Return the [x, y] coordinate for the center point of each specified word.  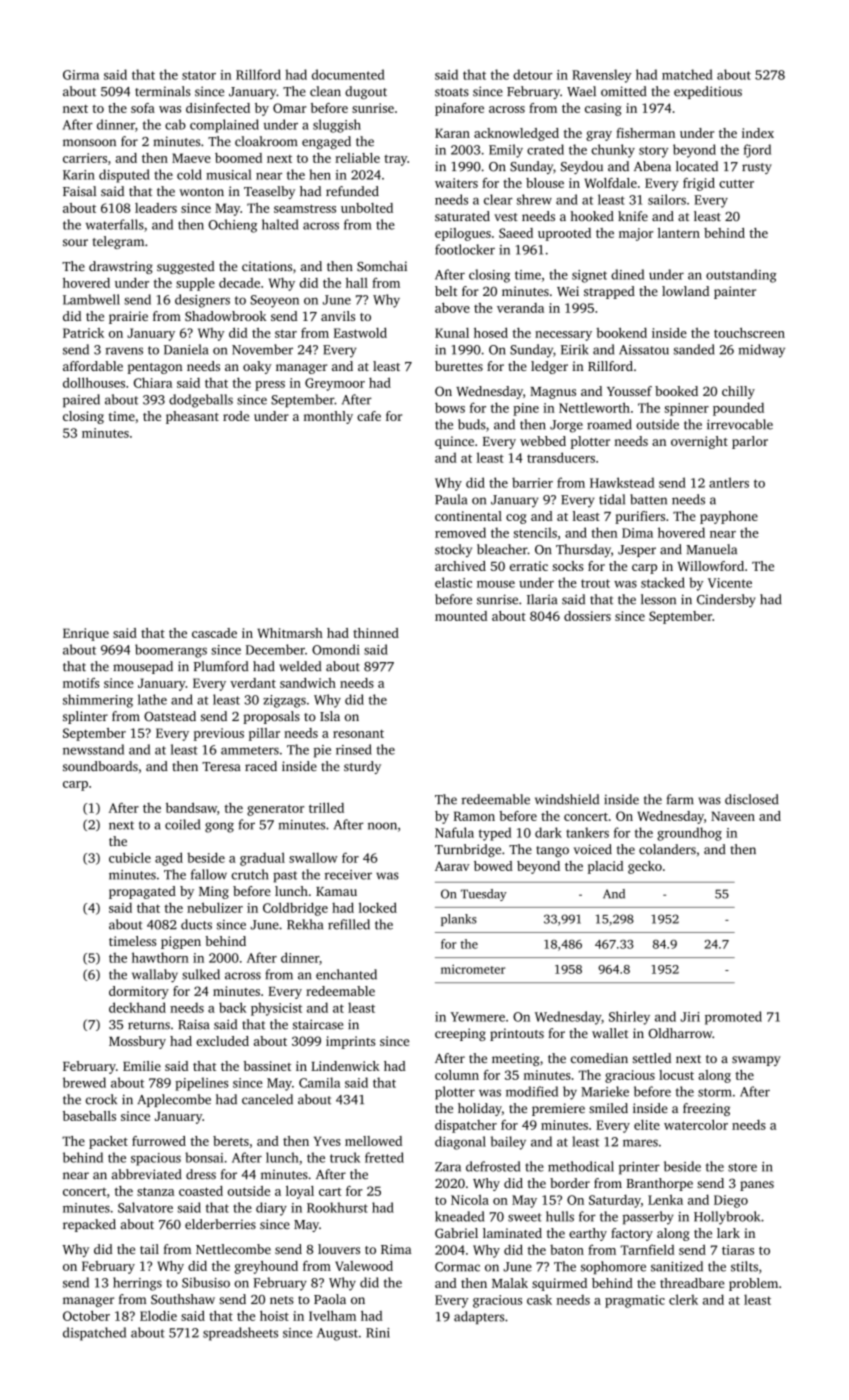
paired [81, 401]
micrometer [473, 969]
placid [606, 867]
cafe [369, 416]
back [233, 1007]
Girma [81, 75]
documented [348, 74]
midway [761, 351]
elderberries [220, 1224]
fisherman [645, 133]
